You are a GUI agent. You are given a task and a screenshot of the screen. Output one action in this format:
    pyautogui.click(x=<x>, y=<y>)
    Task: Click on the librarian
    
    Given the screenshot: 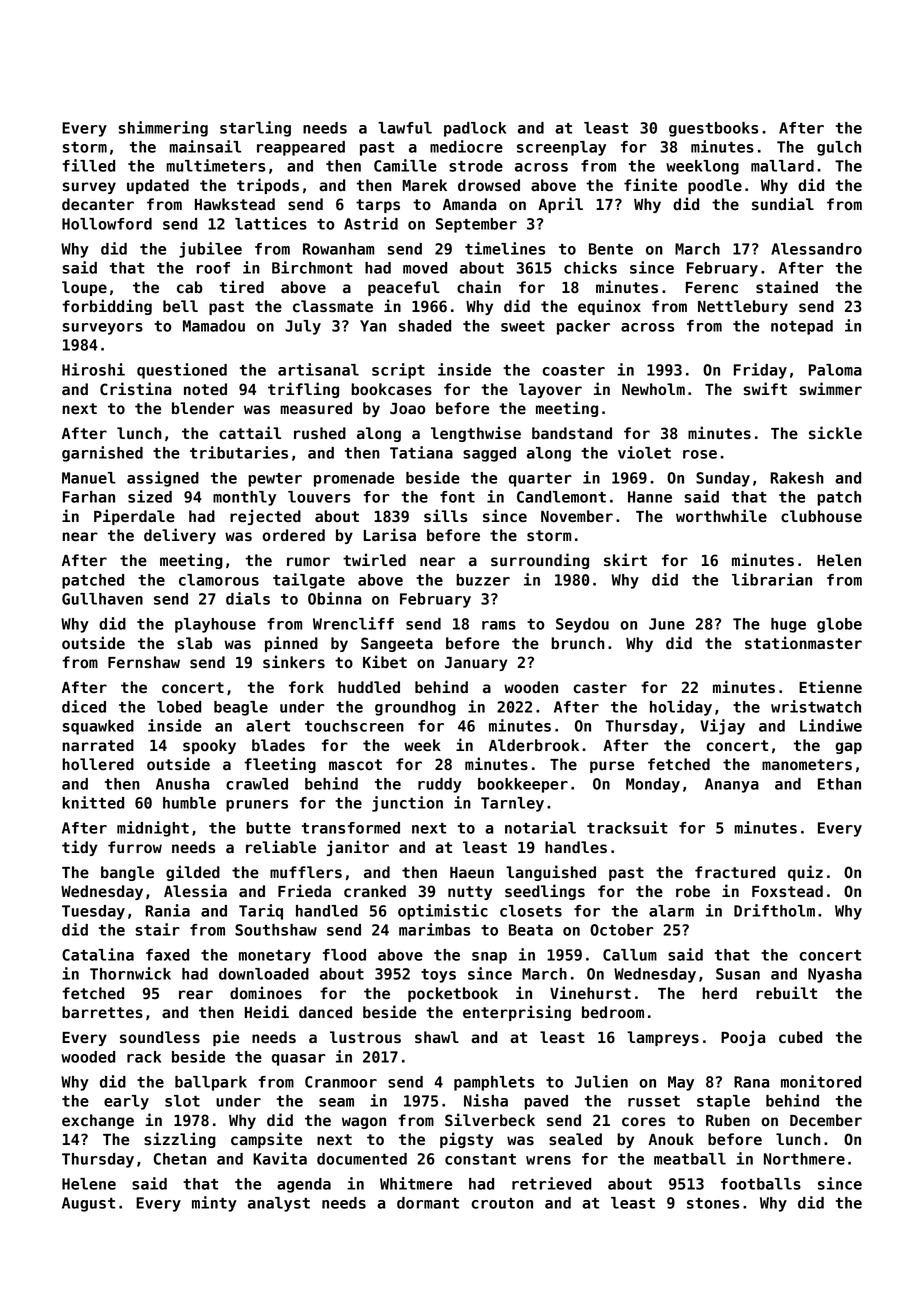 What is the action you would take?
    pyautogui.click(x=772, y=579)
